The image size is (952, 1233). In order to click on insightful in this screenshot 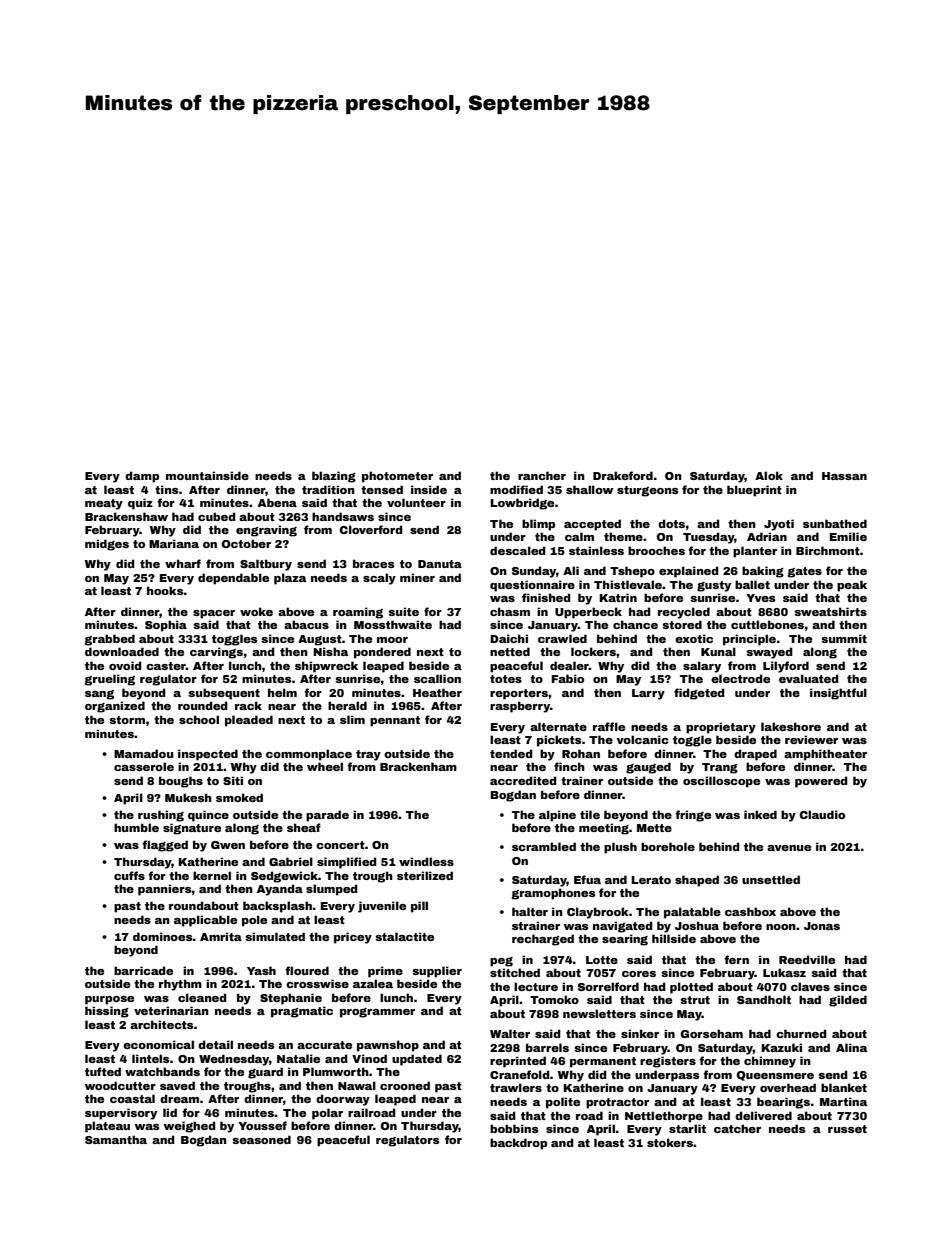, I will do `click(838, 694)`.
